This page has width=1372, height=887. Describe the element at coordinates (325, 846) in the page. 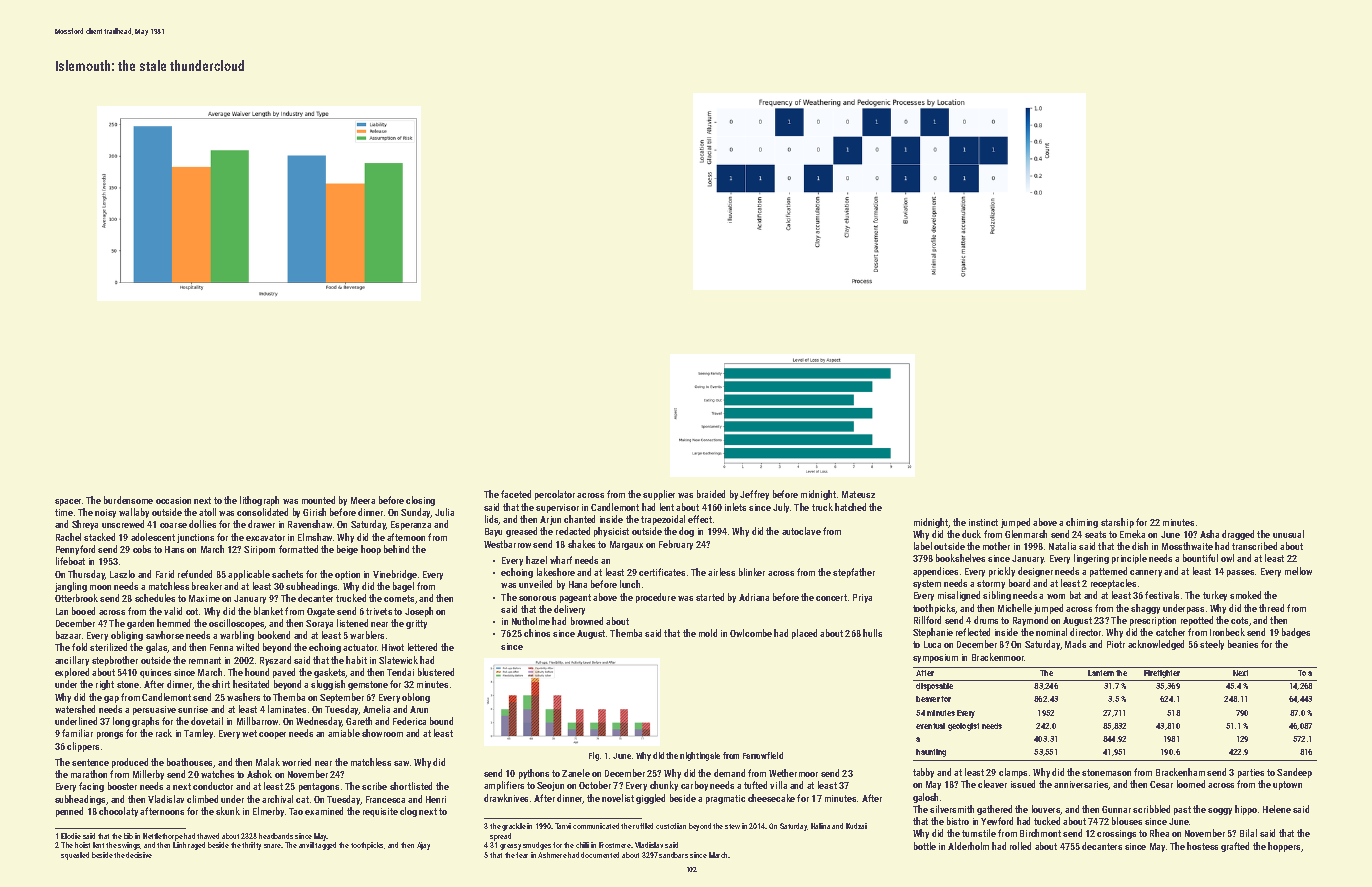

I see `tagged` at that location.
